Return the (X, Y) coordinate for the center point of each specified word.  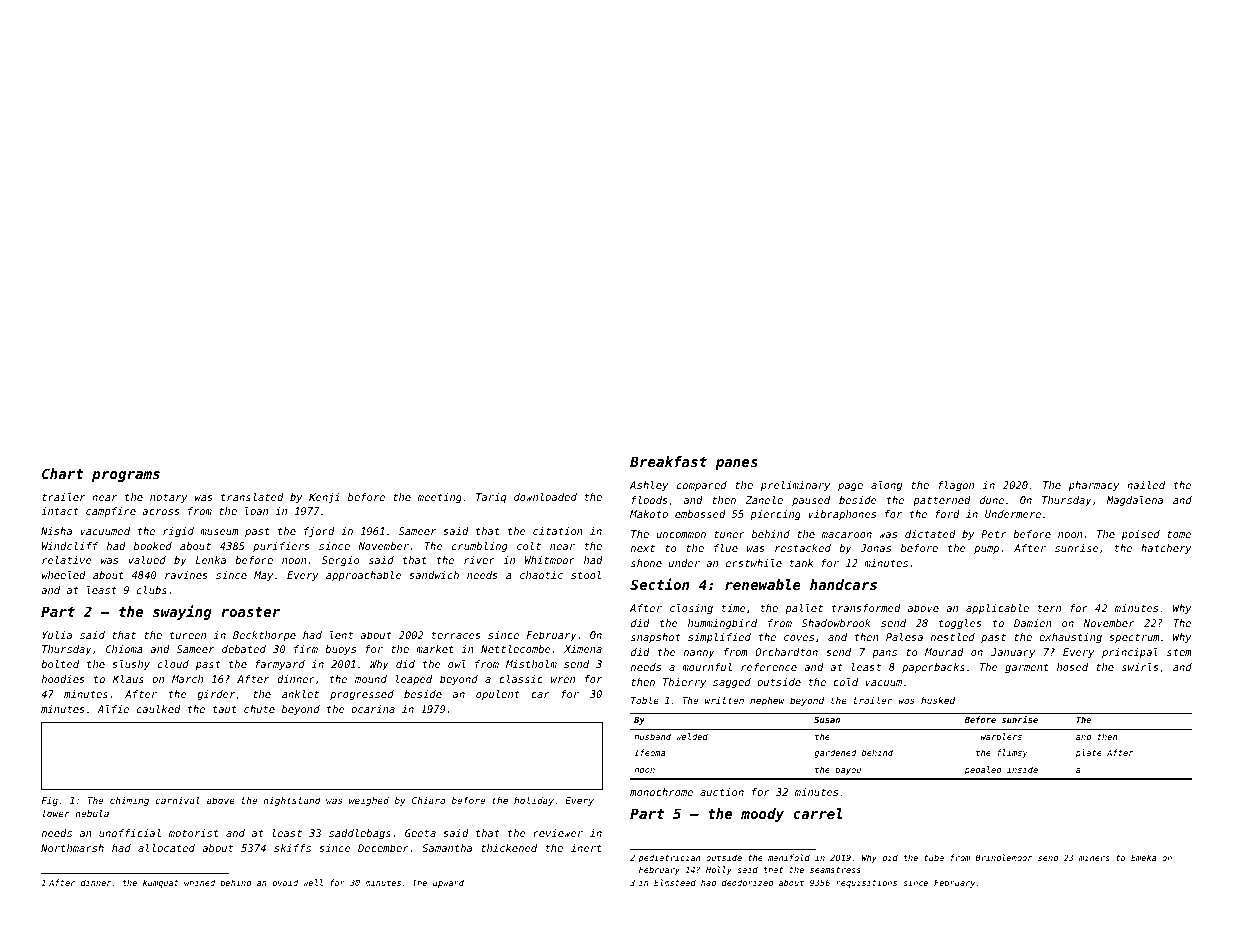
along (886, 486)
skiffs (292, 848)
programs (126, 476)
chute (259, 709)
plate (1089, 753)
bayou (848, 770)
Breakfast (668, 461)
